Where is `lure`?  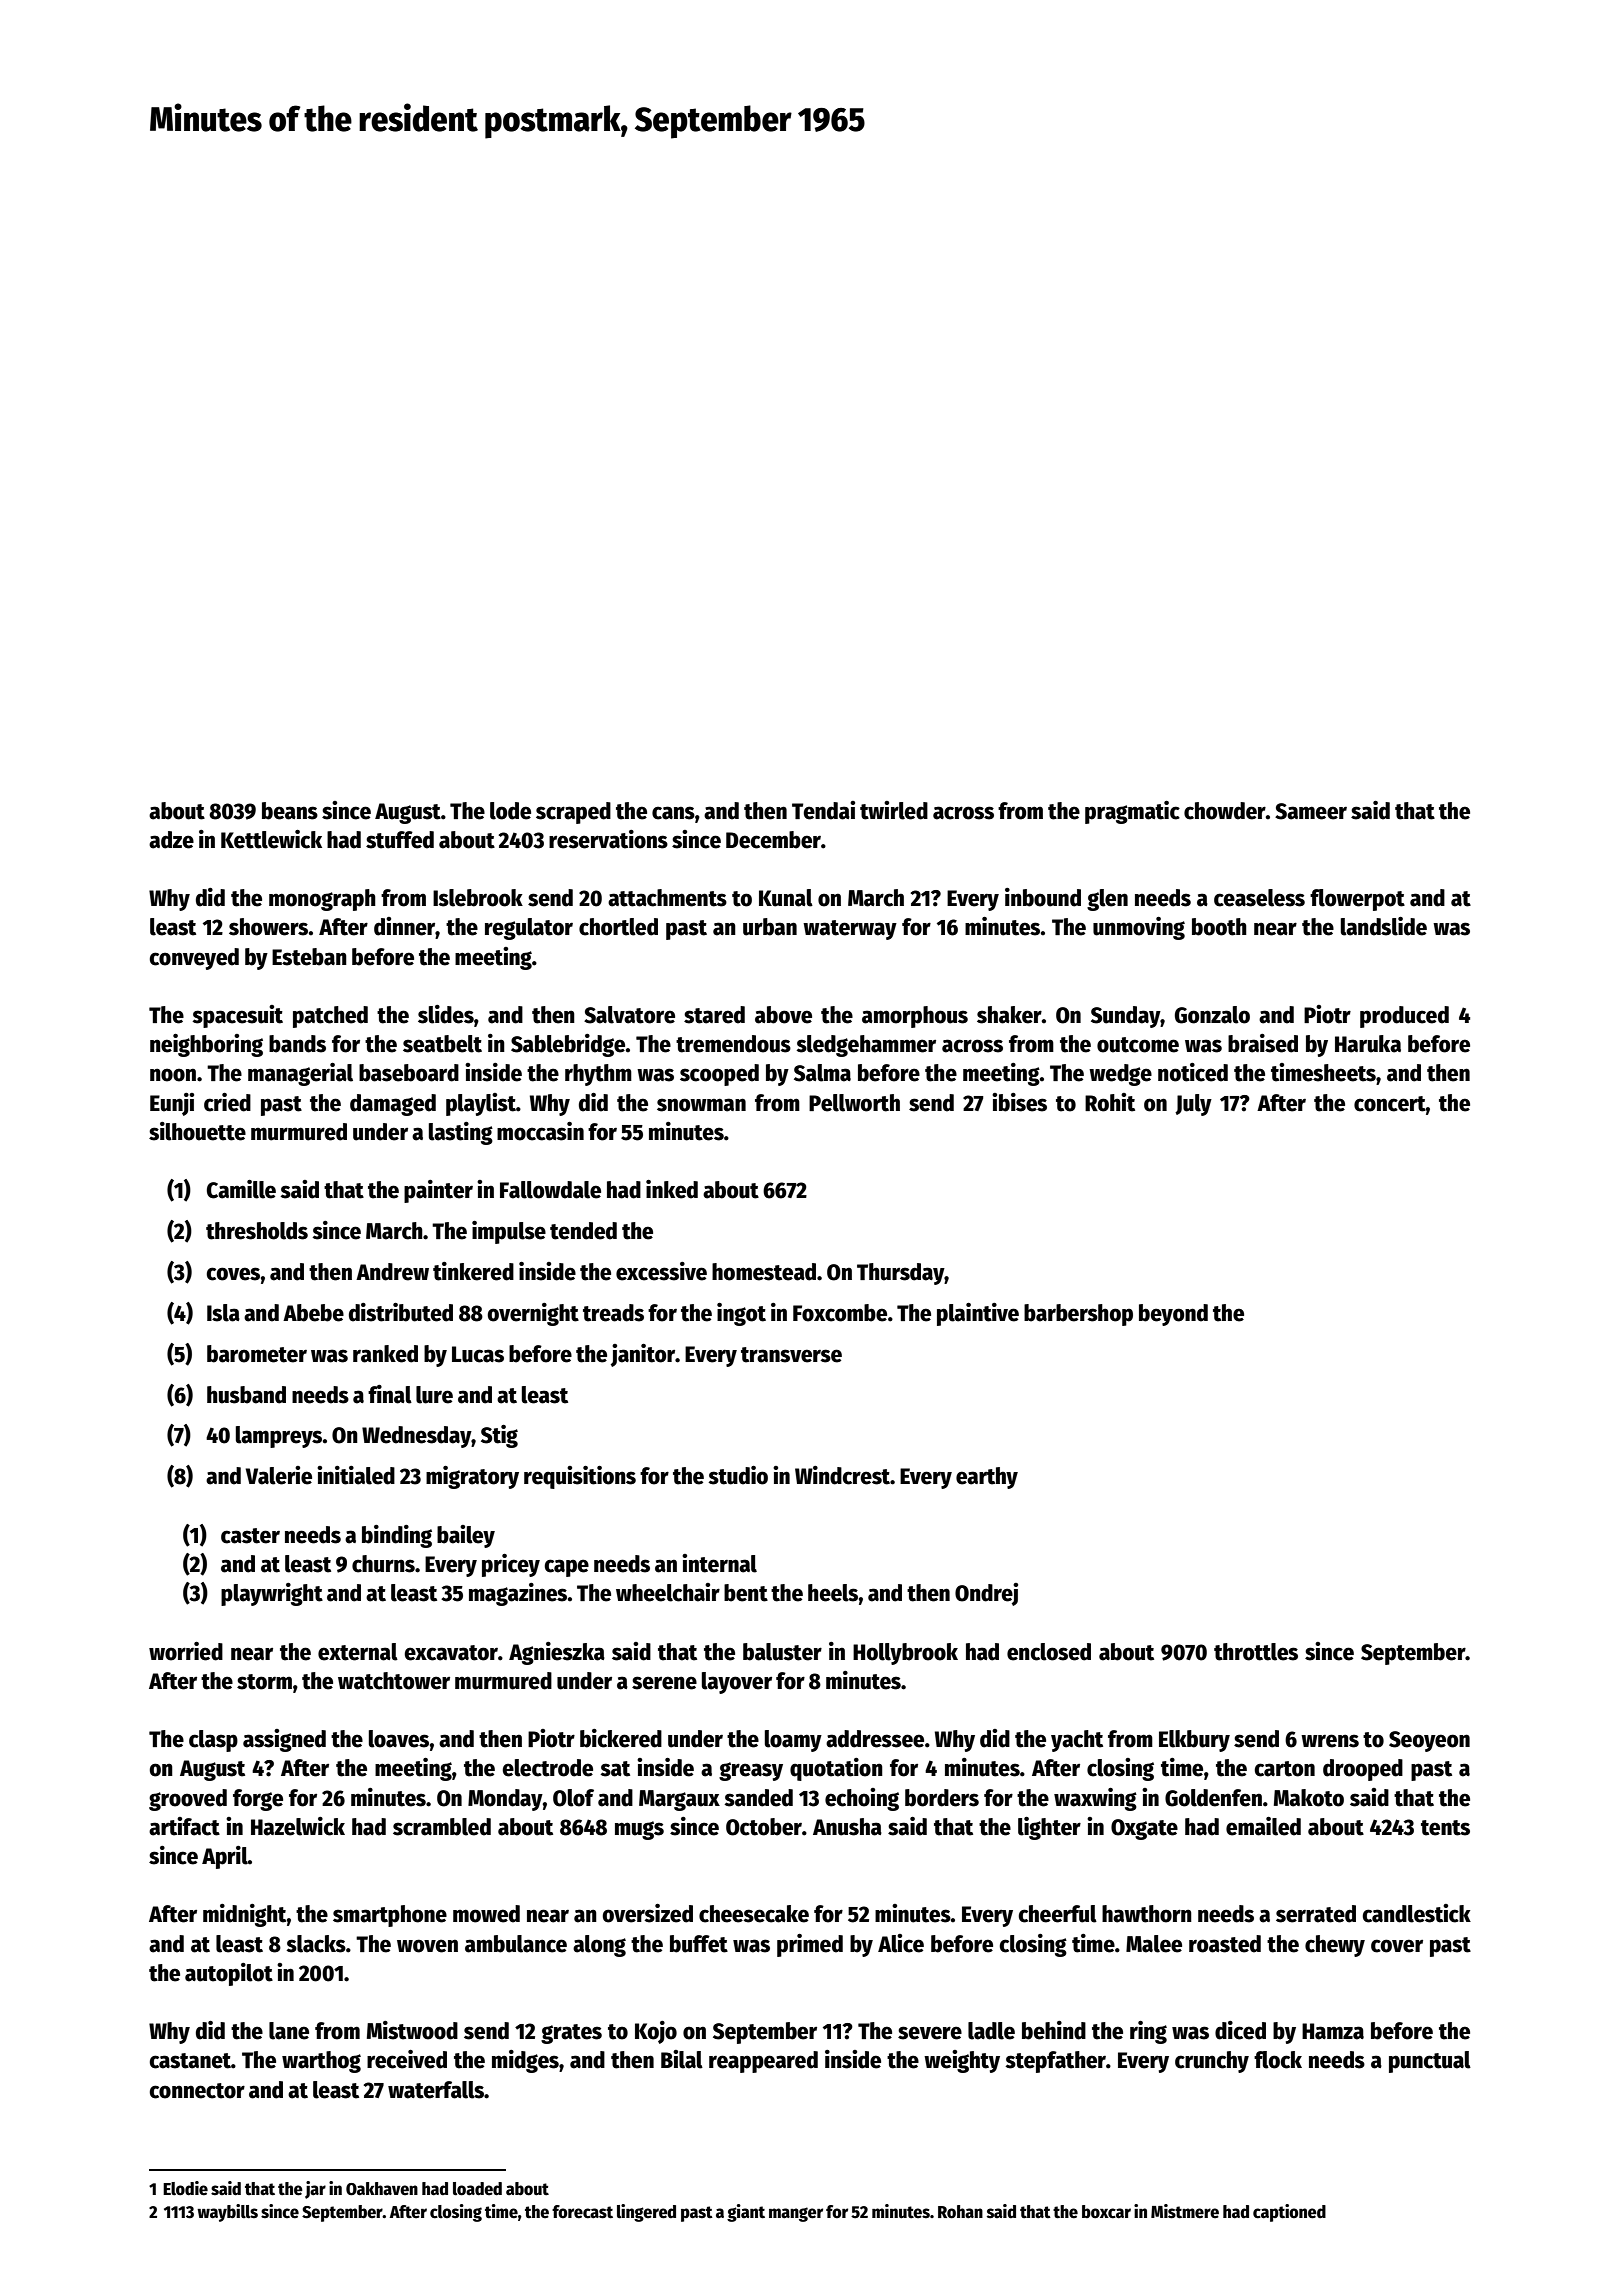 lure is located at coordinates (434, 1395).
